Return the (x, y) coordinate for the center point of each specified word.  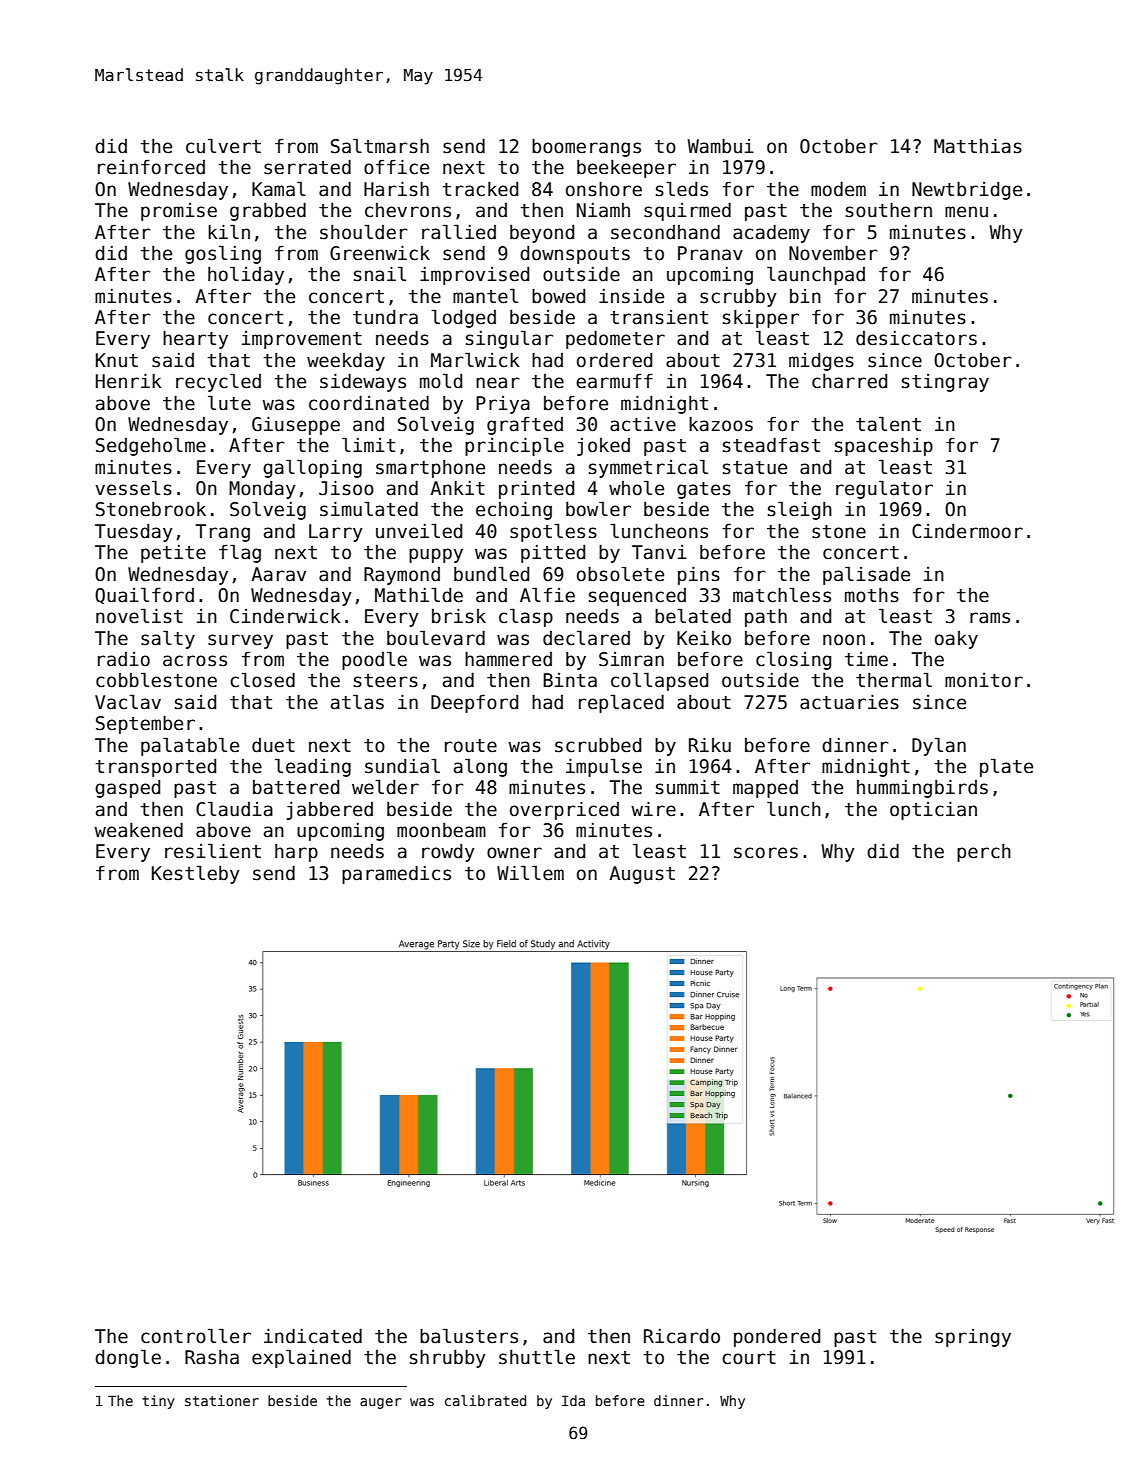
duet (273, 745)
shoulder (363, 232)
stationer (222, 1400)
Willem (530, 873)
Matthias (978, 146)
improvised (474, 276)
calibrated (485, 1400)
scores (766, 853)
